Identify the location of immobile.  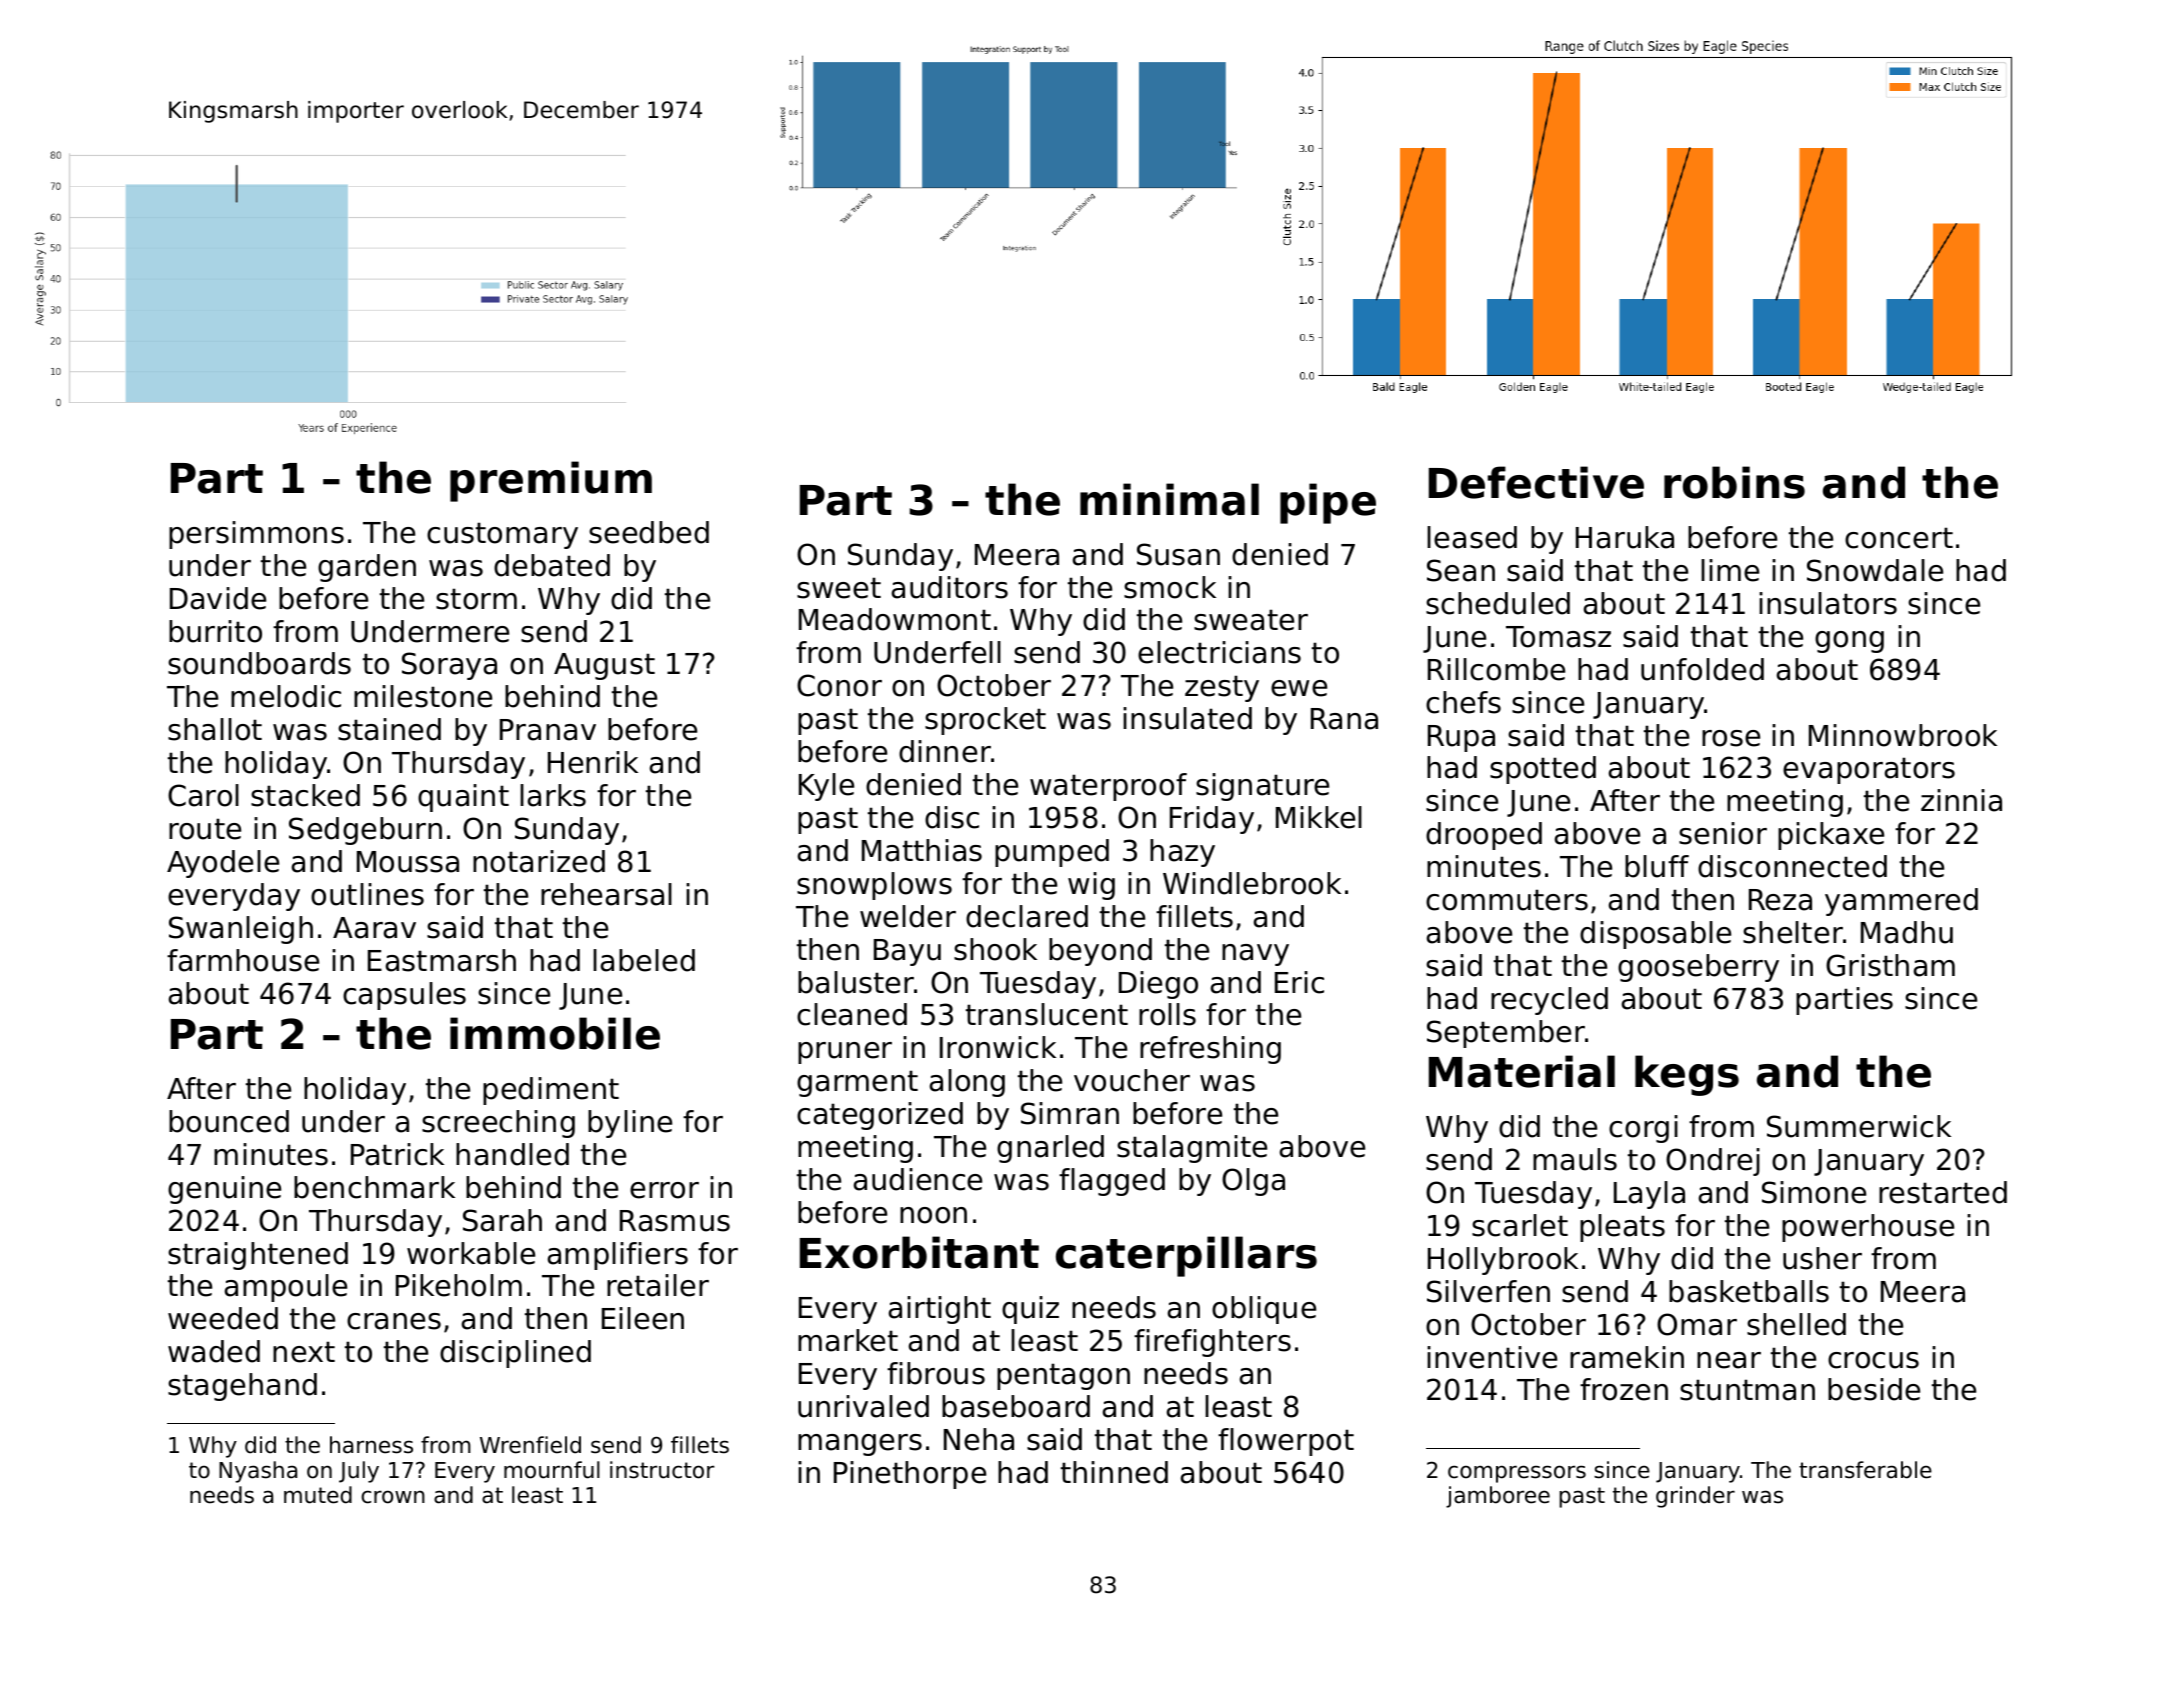
(555, 1033).
